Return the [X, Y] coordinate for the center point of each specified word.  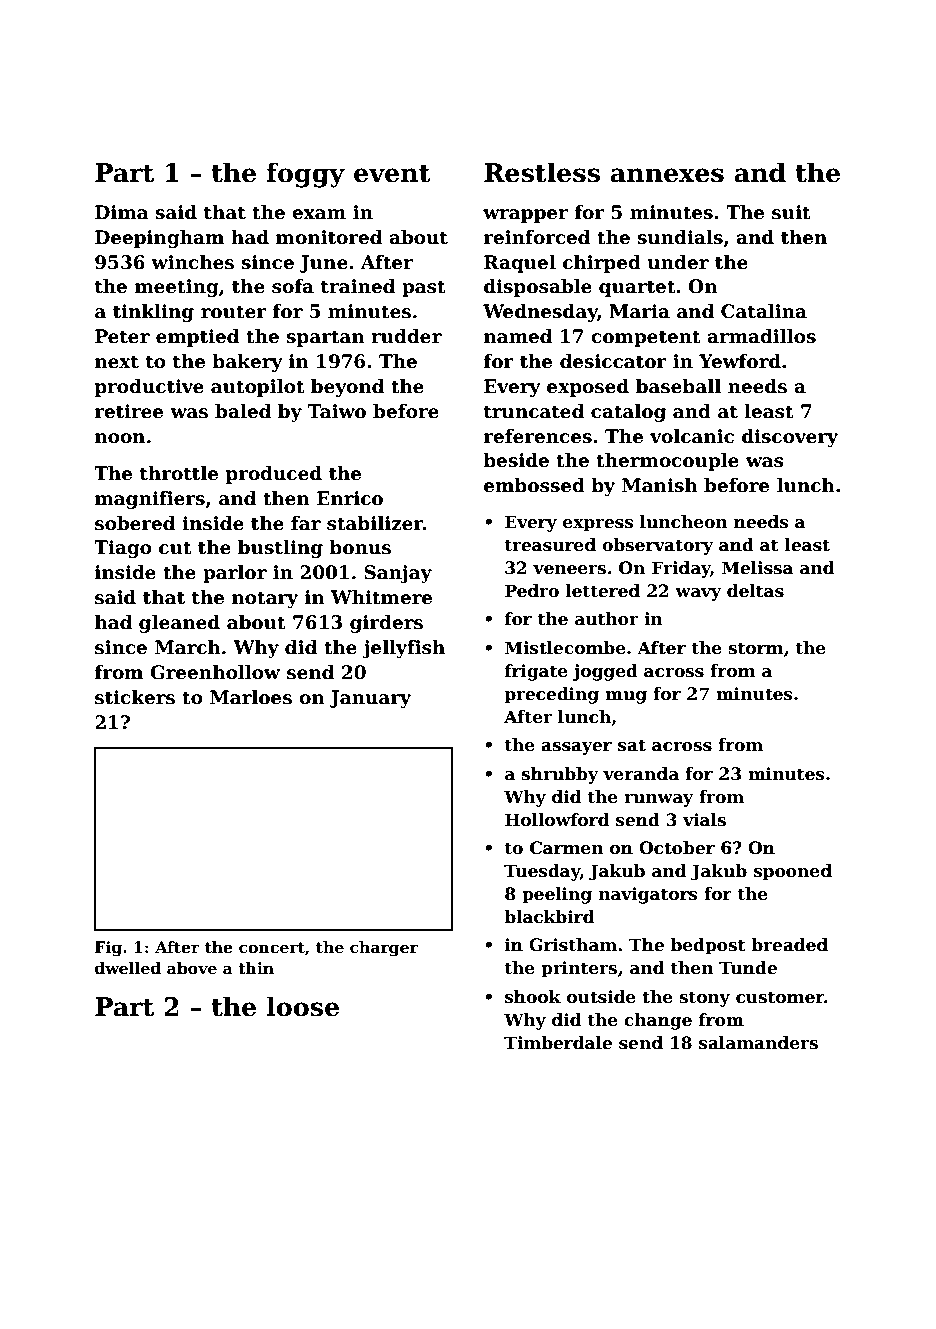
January [370, 699]
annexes [667, 175]
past [424, 288]
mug [626, 697]
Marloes [251, 697]
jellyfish [403, 649]
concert [272, 948]
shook [533, 997]
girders [386, 624]
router [234, 312]
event [392, 174]
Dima [122, 212]
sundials [680, 237]
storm [756, 648]
